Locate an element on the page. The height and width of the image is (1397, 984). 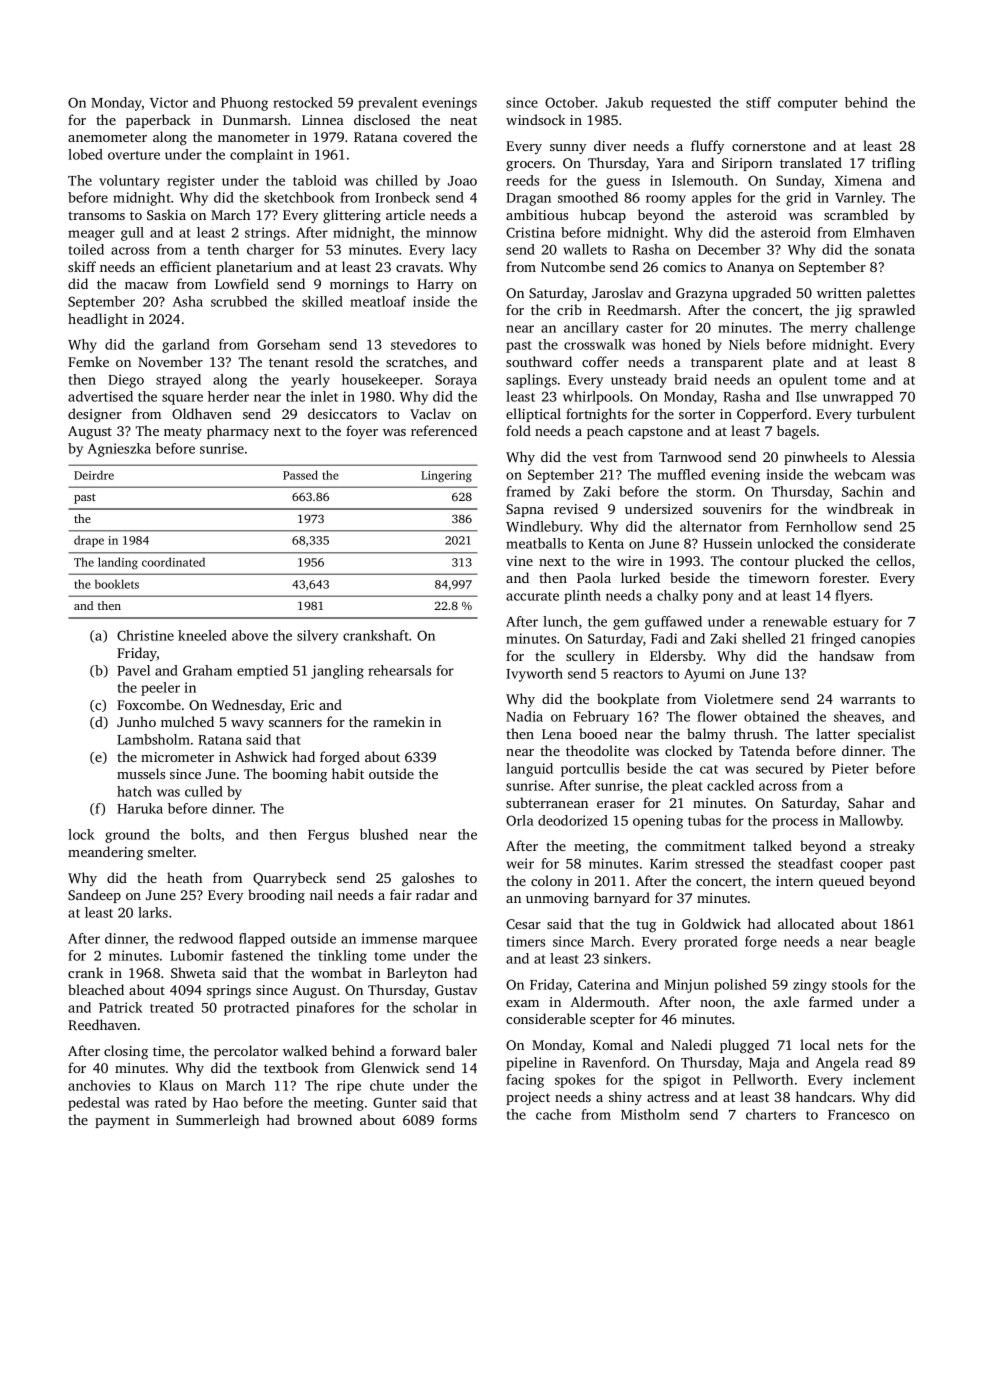
wallets is located at coordinates (585, 249).
